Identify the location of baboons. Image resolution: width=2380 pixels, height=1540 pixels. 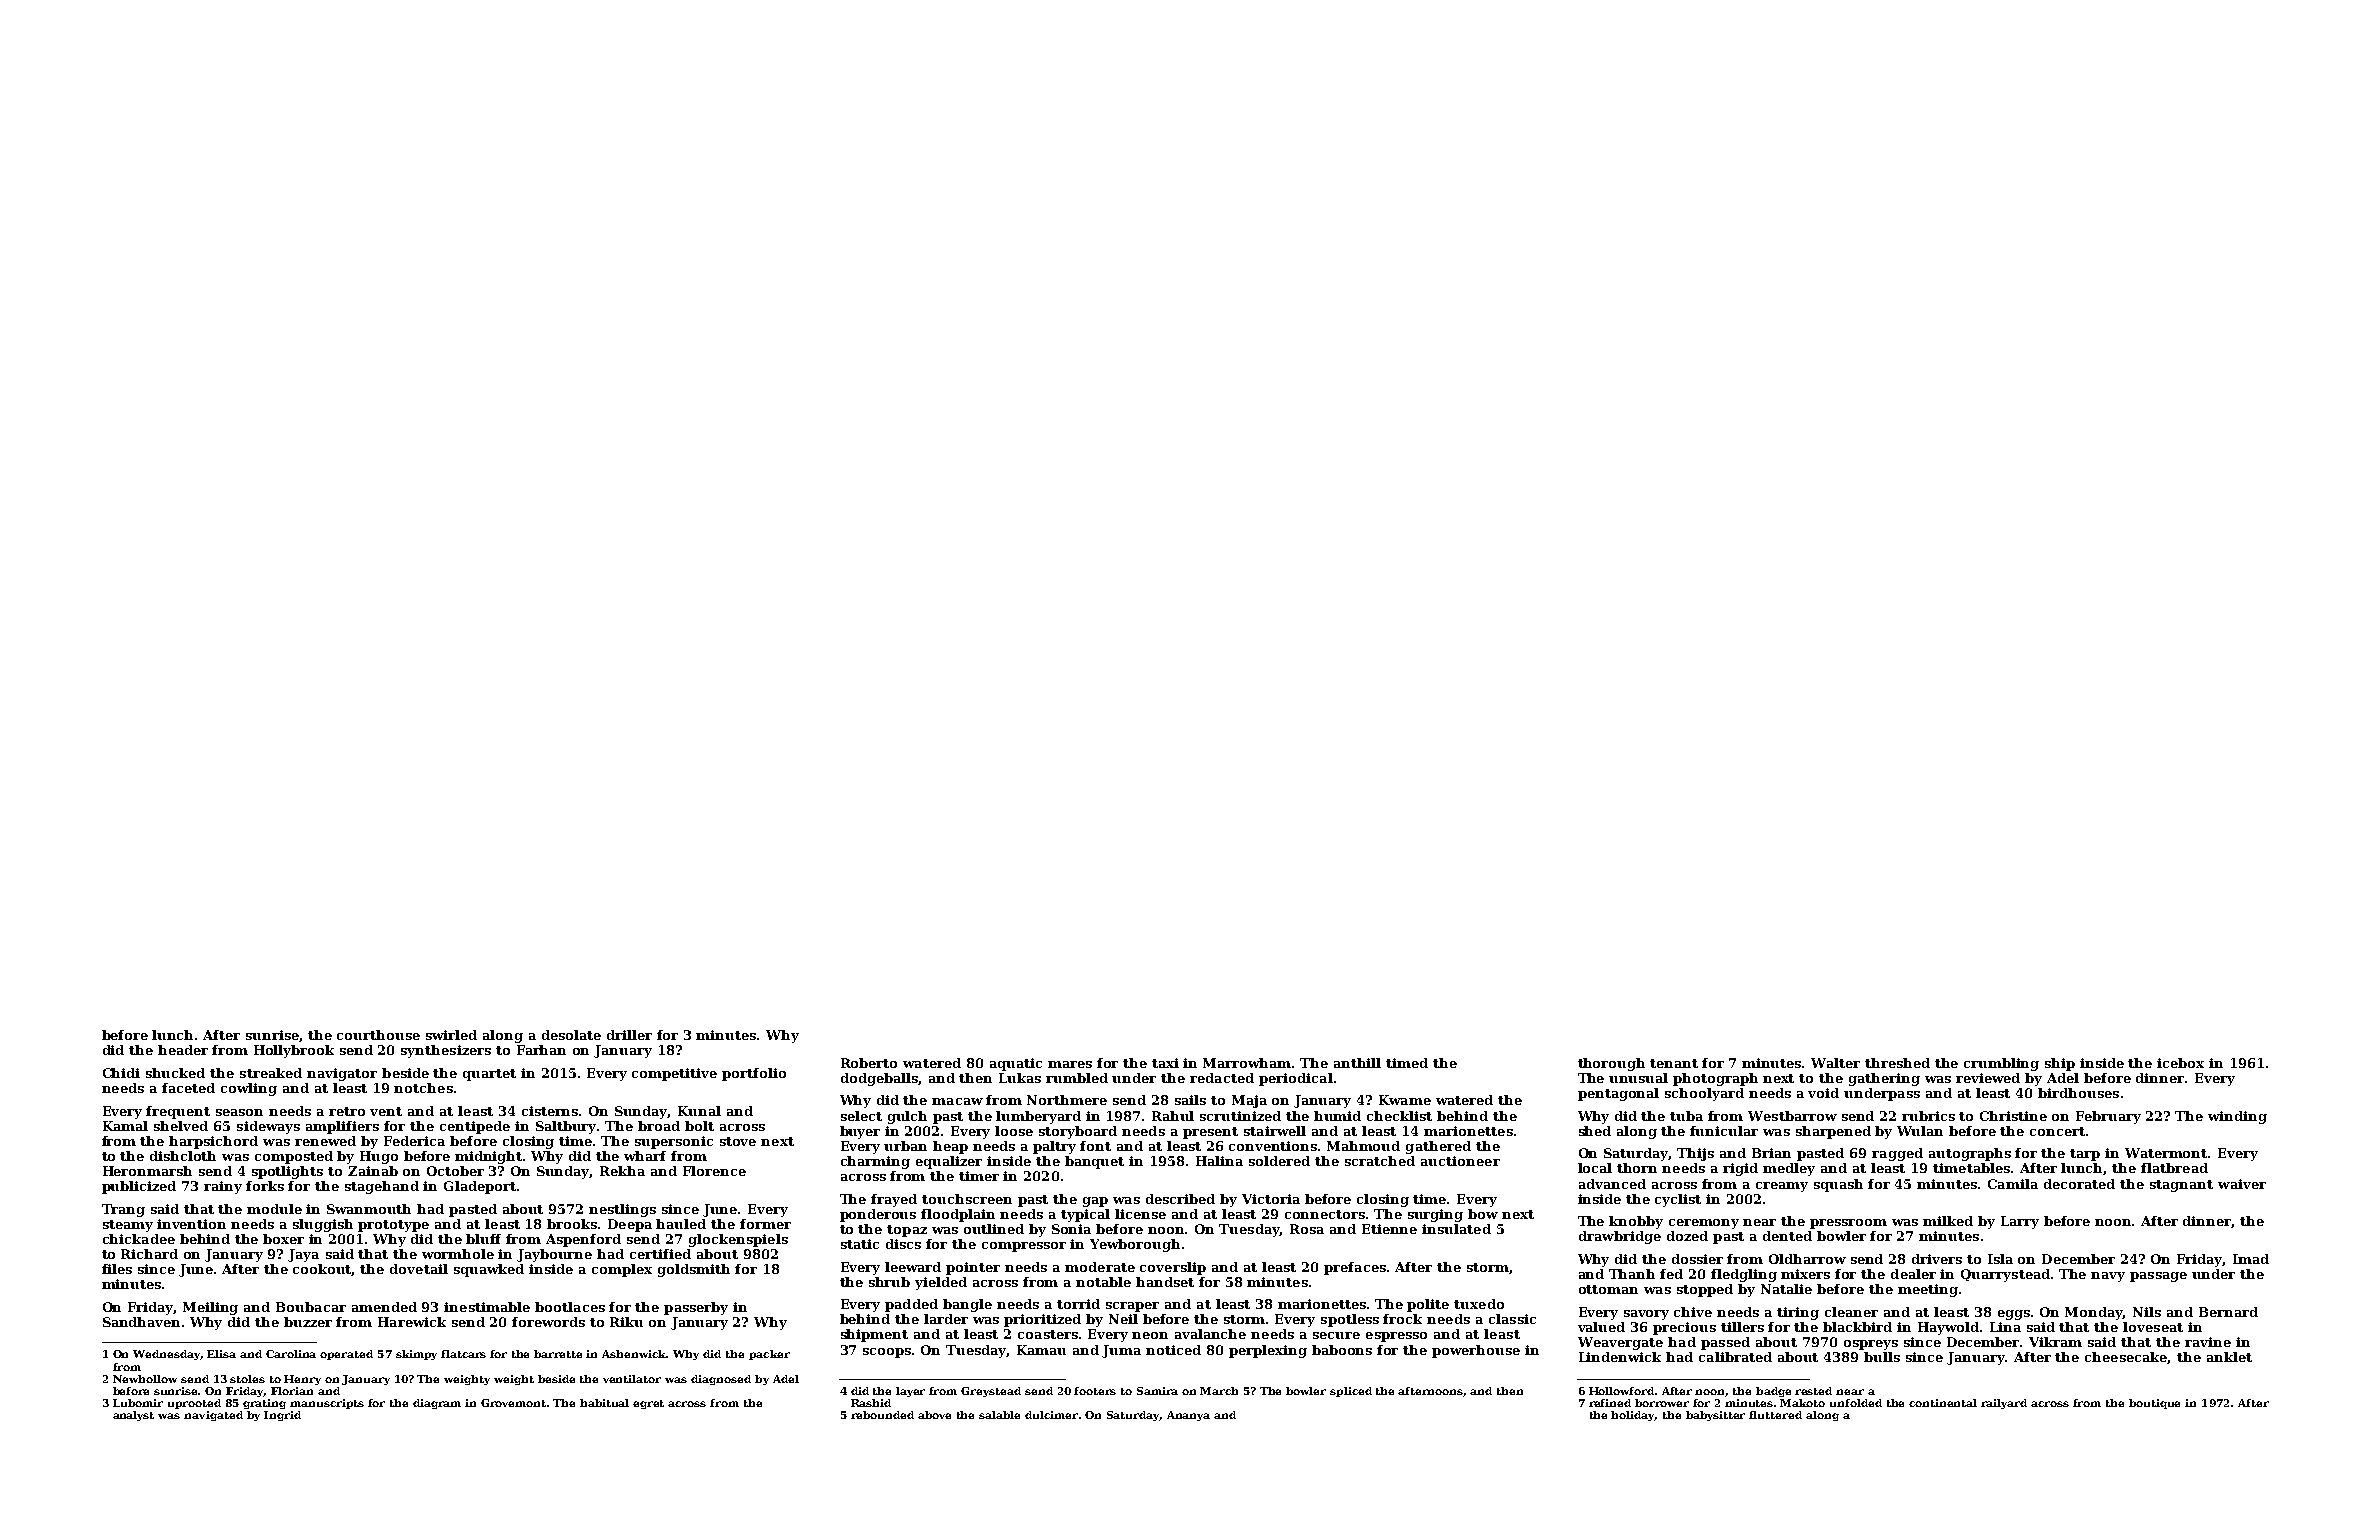
(1342, 1350).
